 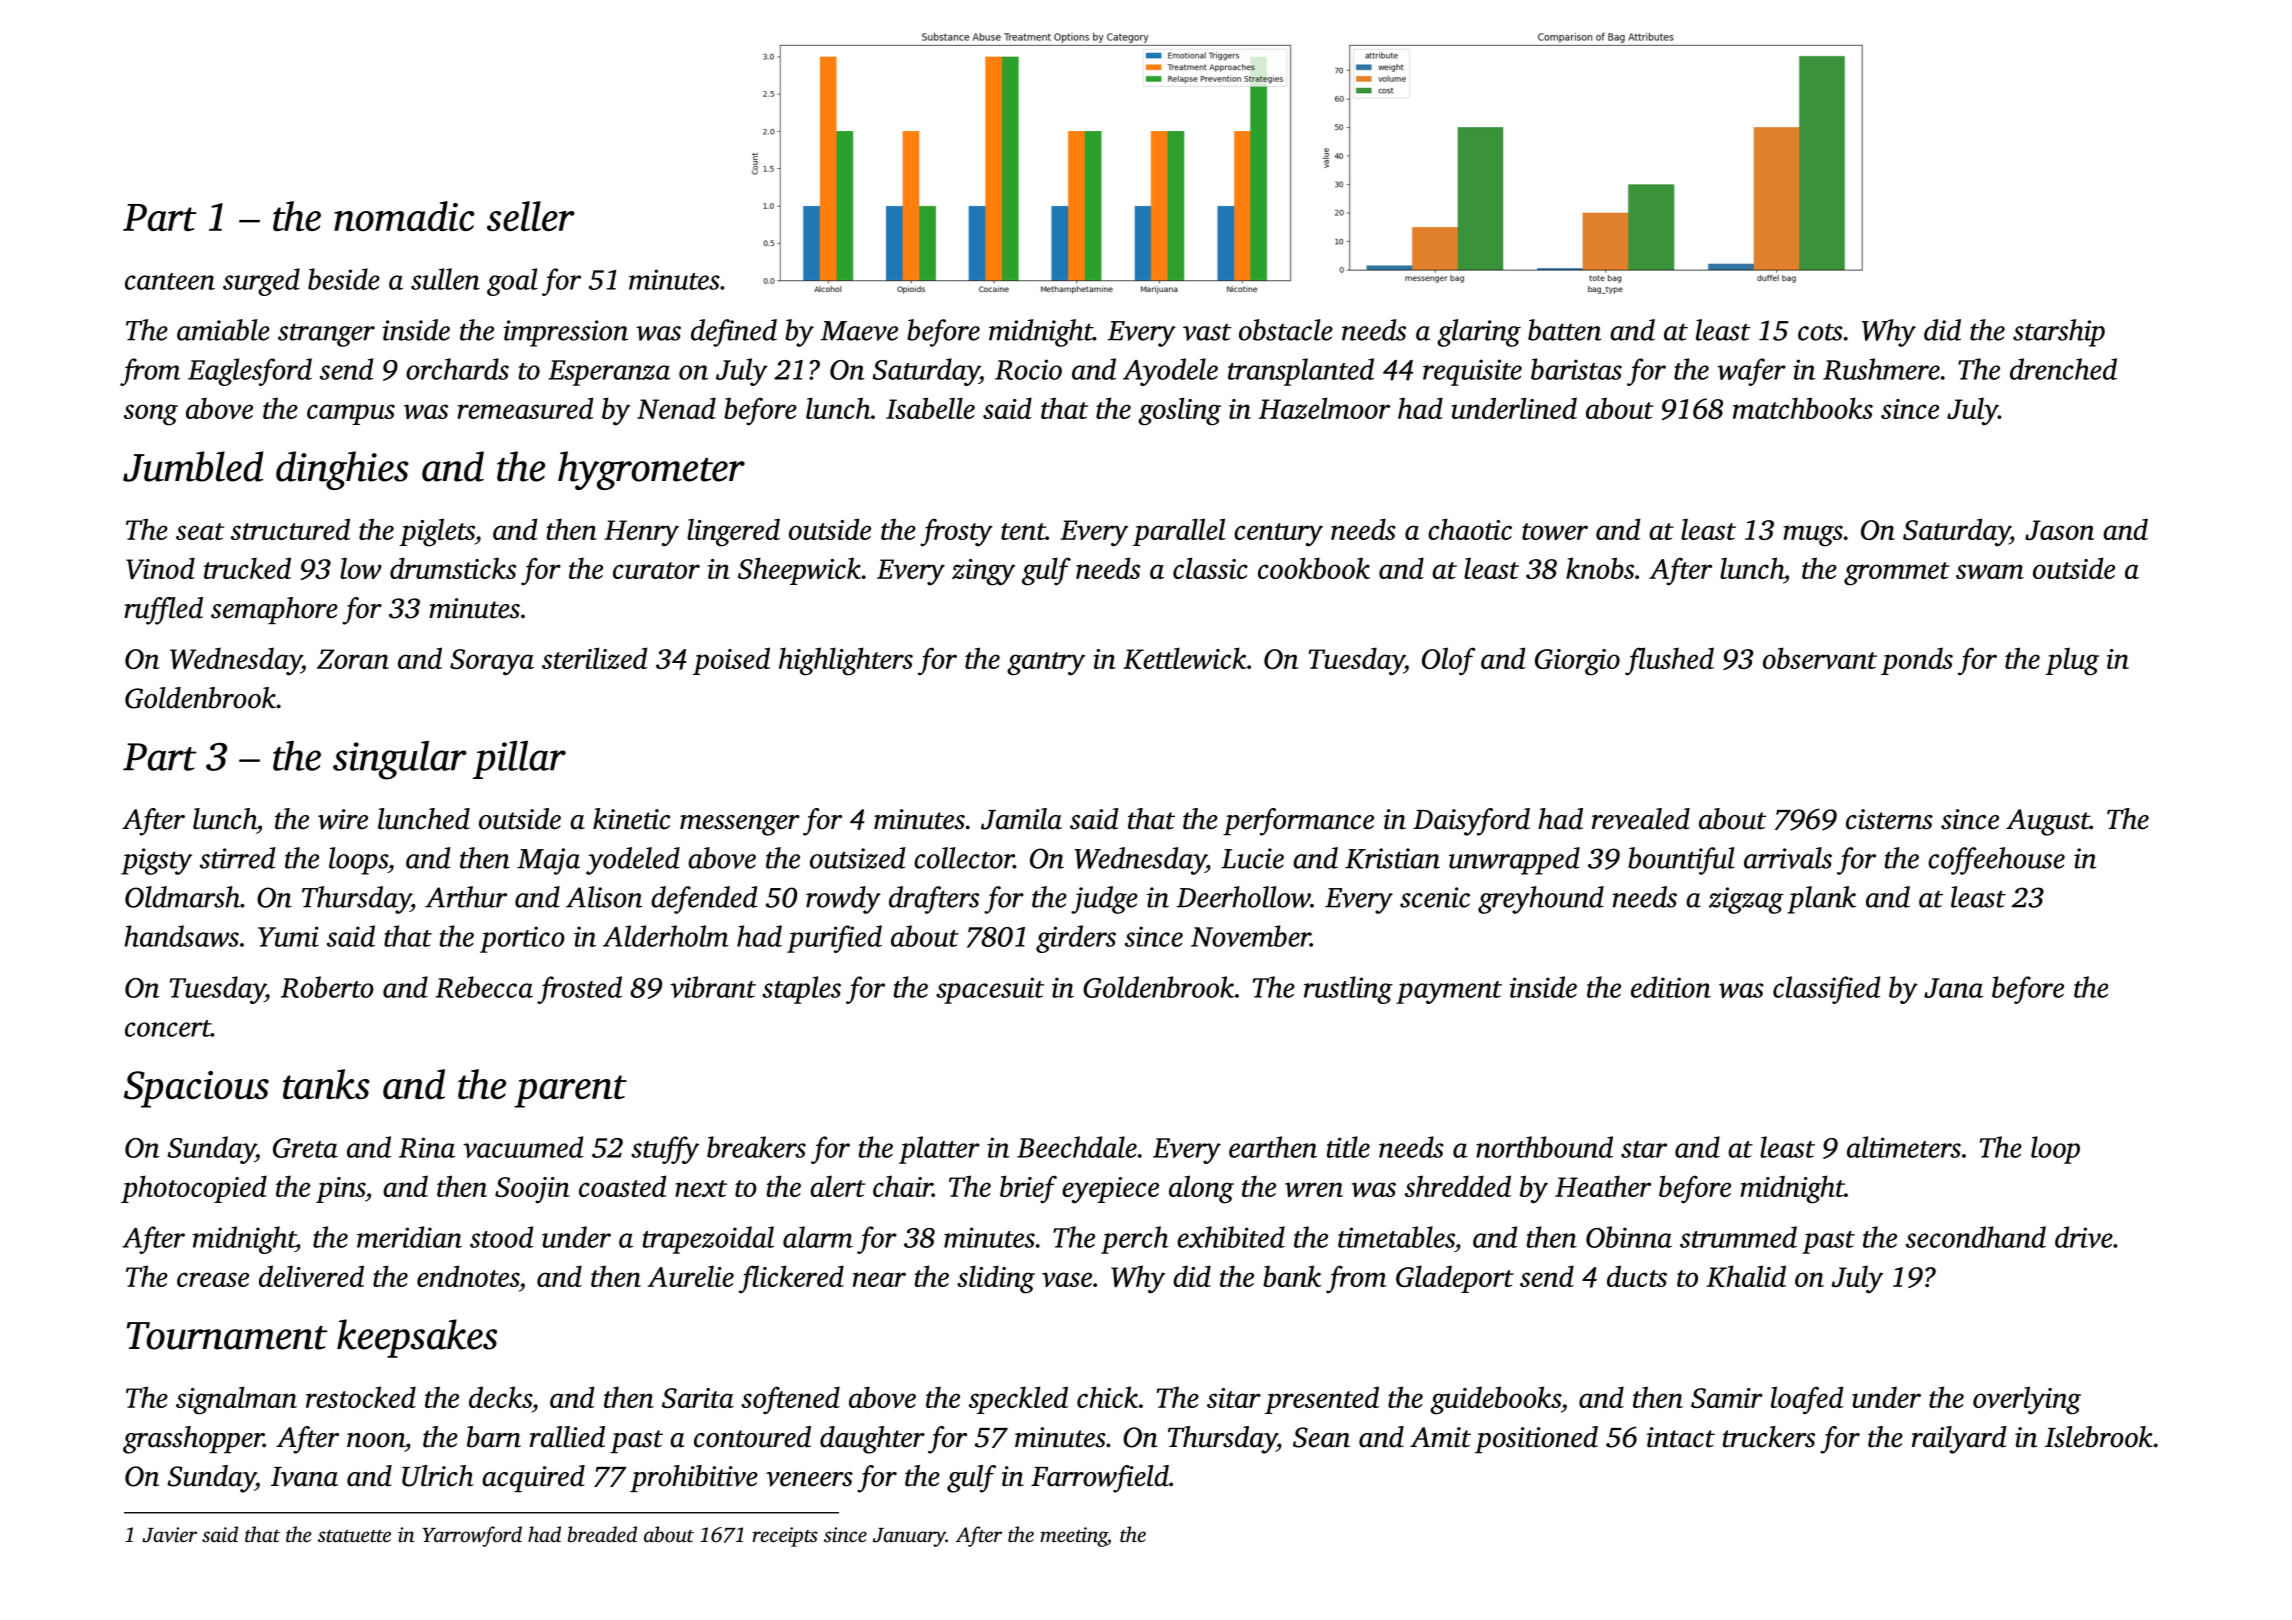 What do you see at coordinates (2072, 661) in the page?
I see `plug` at bounding box center [2072, 661].
